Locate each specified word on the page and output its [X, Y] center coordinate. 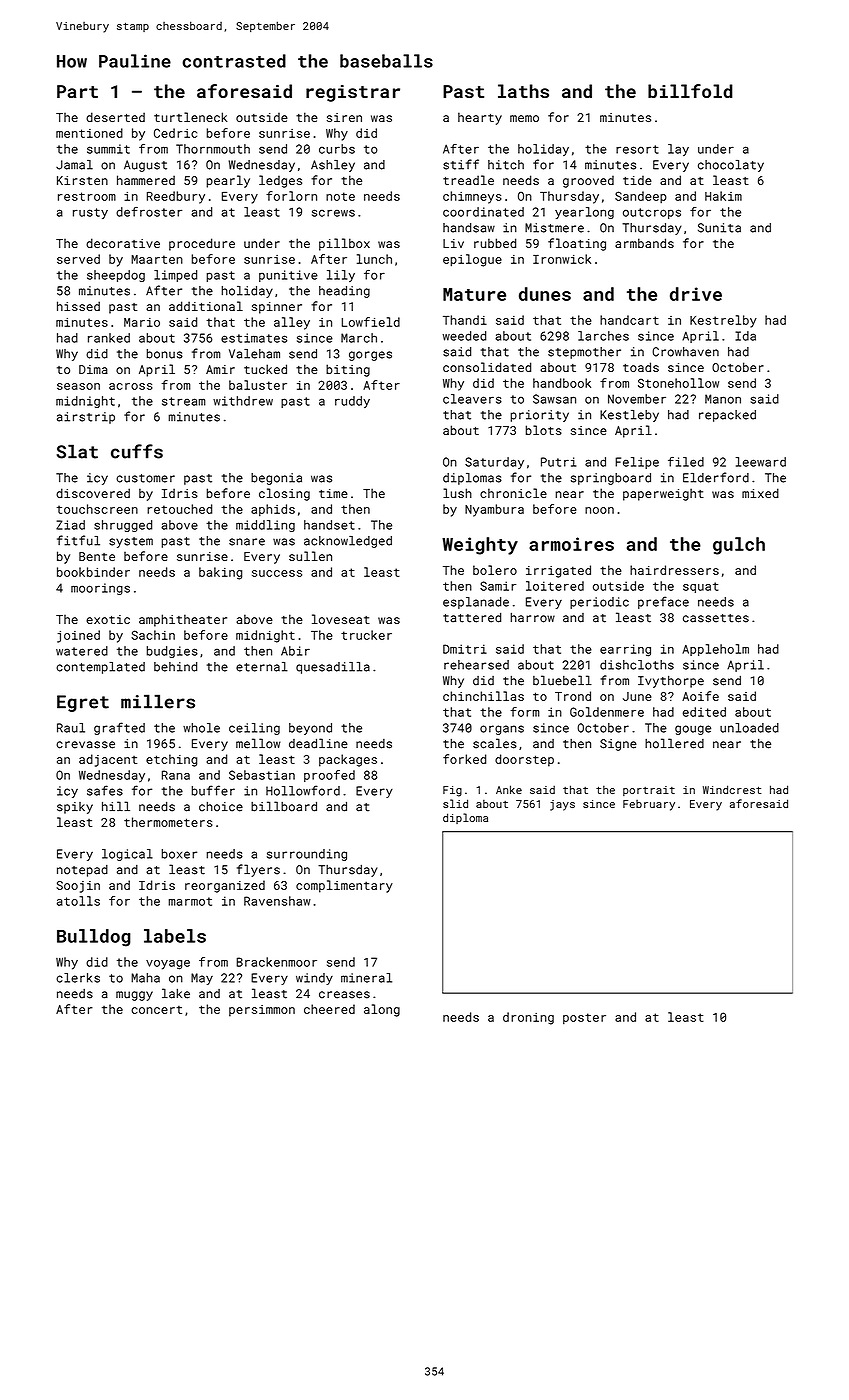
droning [528, 1018]
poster [584, 1019]
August [145, 166]
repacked [727, 416]
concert [156, 1010]
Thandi [465, 320]
